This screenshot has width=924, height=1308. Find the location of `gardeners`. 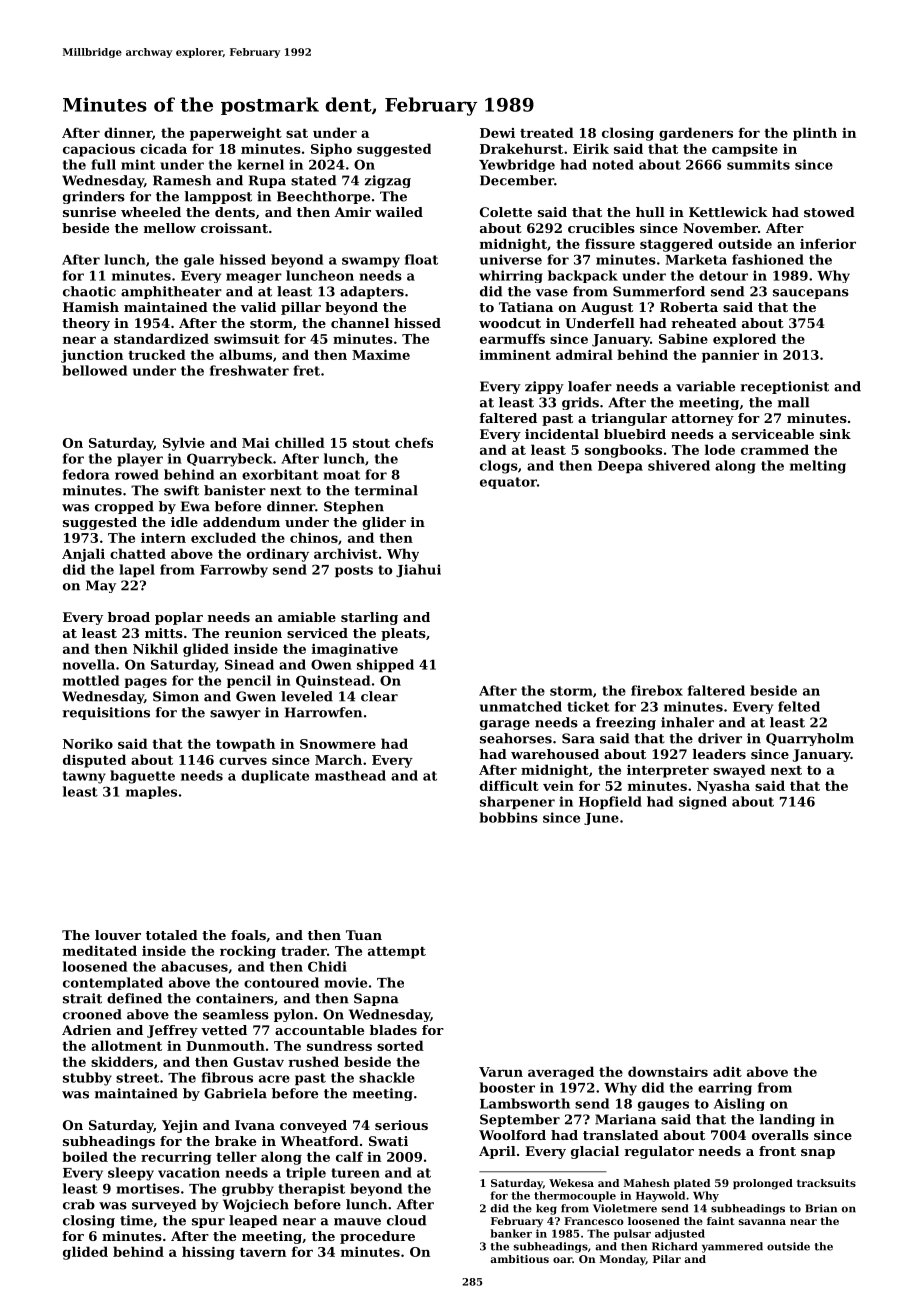

gardeners is located at coordinates (696, 134).
